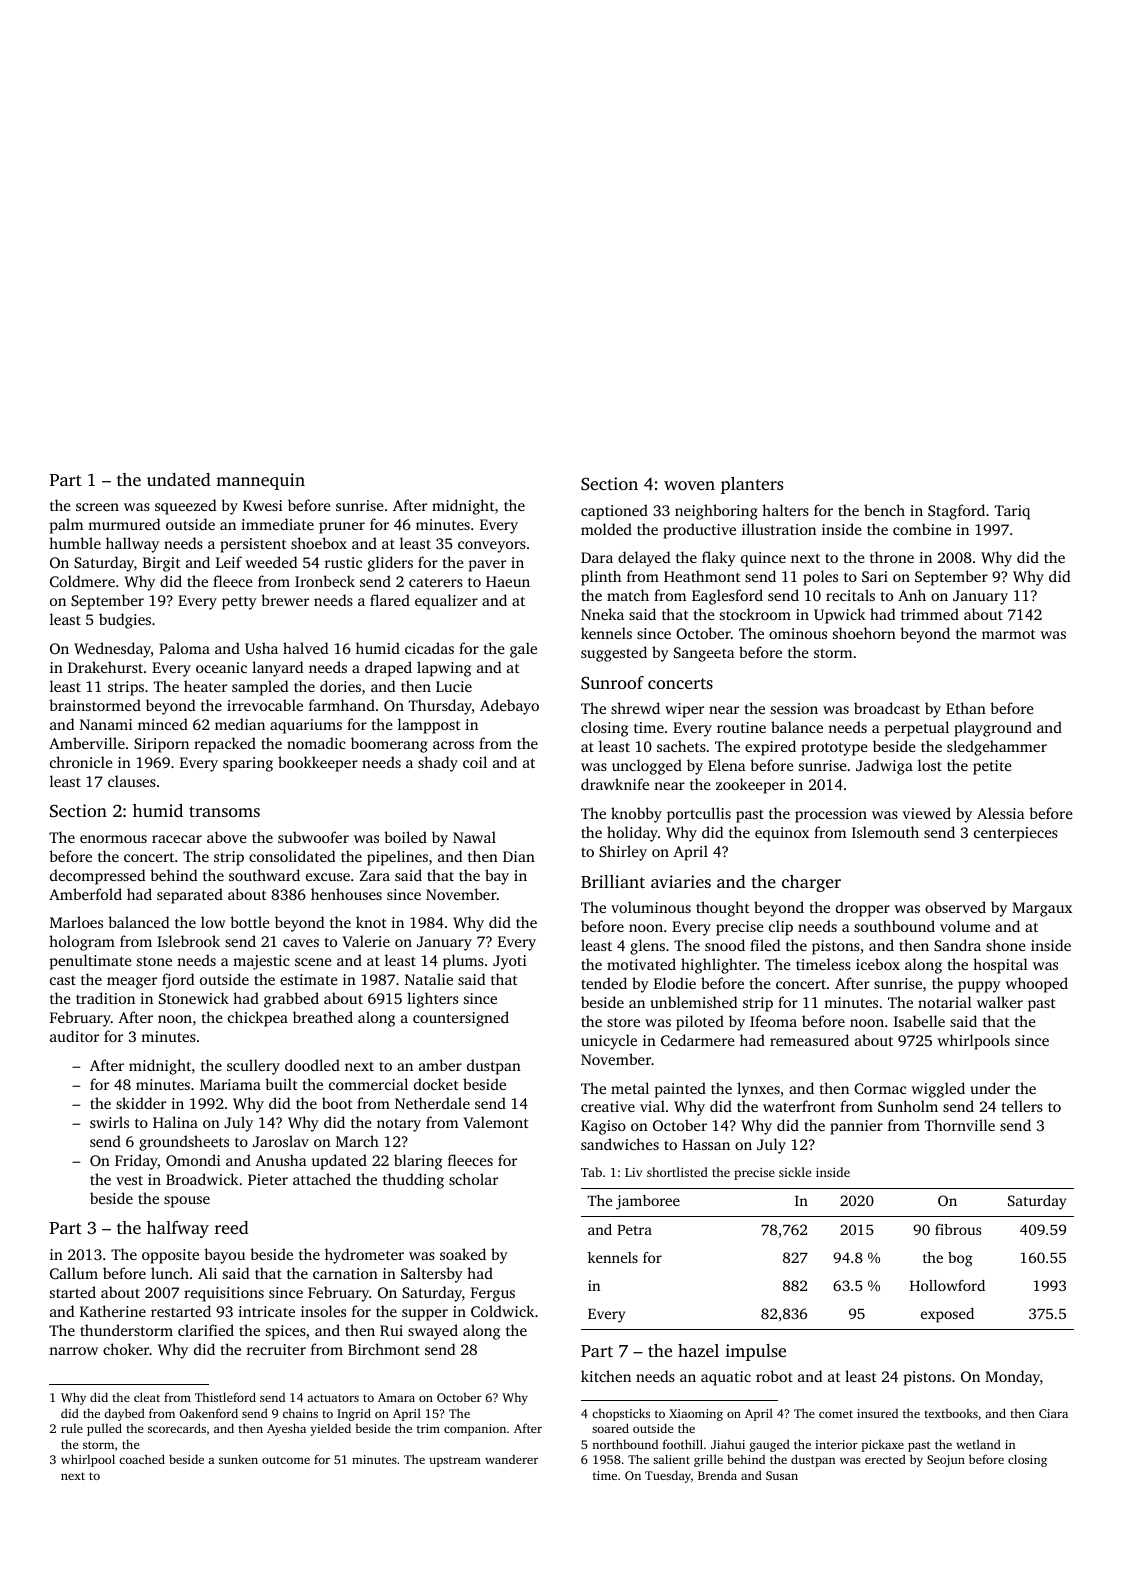 Image resolution: width=1123 pixels, height=1588 pixels. I want to click on Tuesday, so click(668, 1476).
